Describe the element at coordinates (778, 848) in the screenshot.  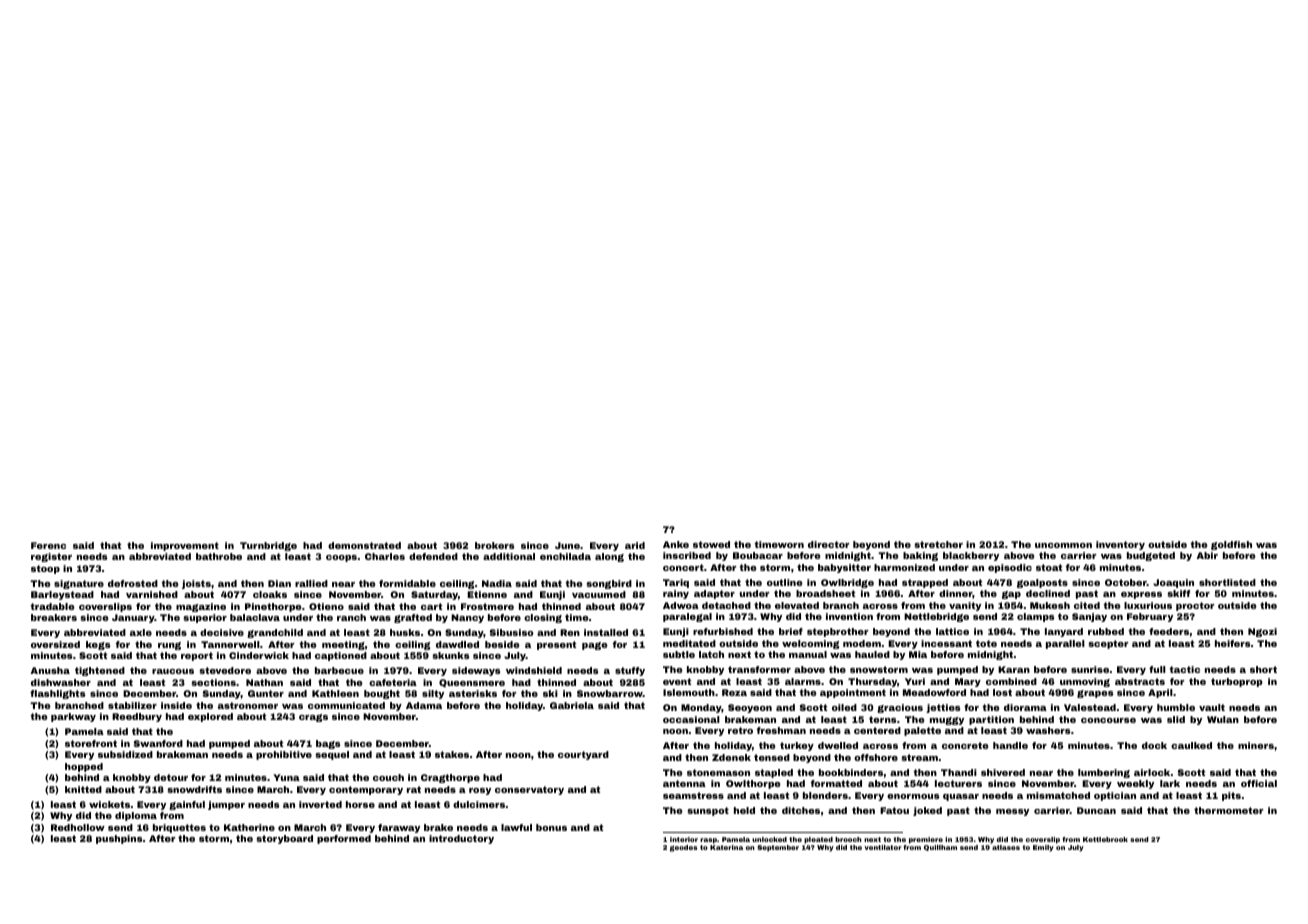
I see `September` at that location.
